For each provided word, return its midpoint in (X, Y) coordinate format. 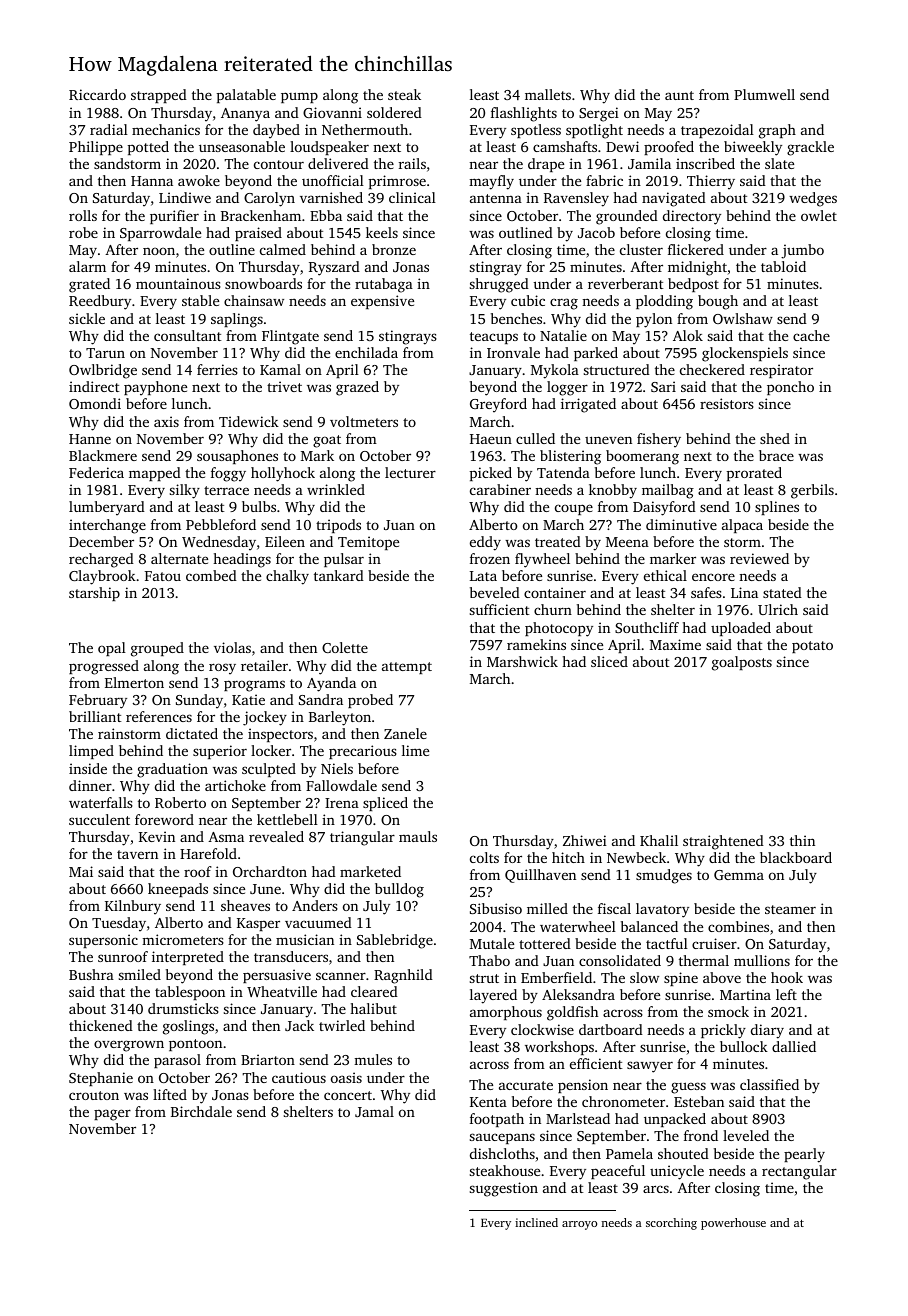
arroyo (579, 1225)
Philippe (96, 148)
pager (112, 1115)
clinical (412, 197)
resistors (727, 403)
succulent (99, 819)
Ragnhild (403, 976)
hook (787, 977)
